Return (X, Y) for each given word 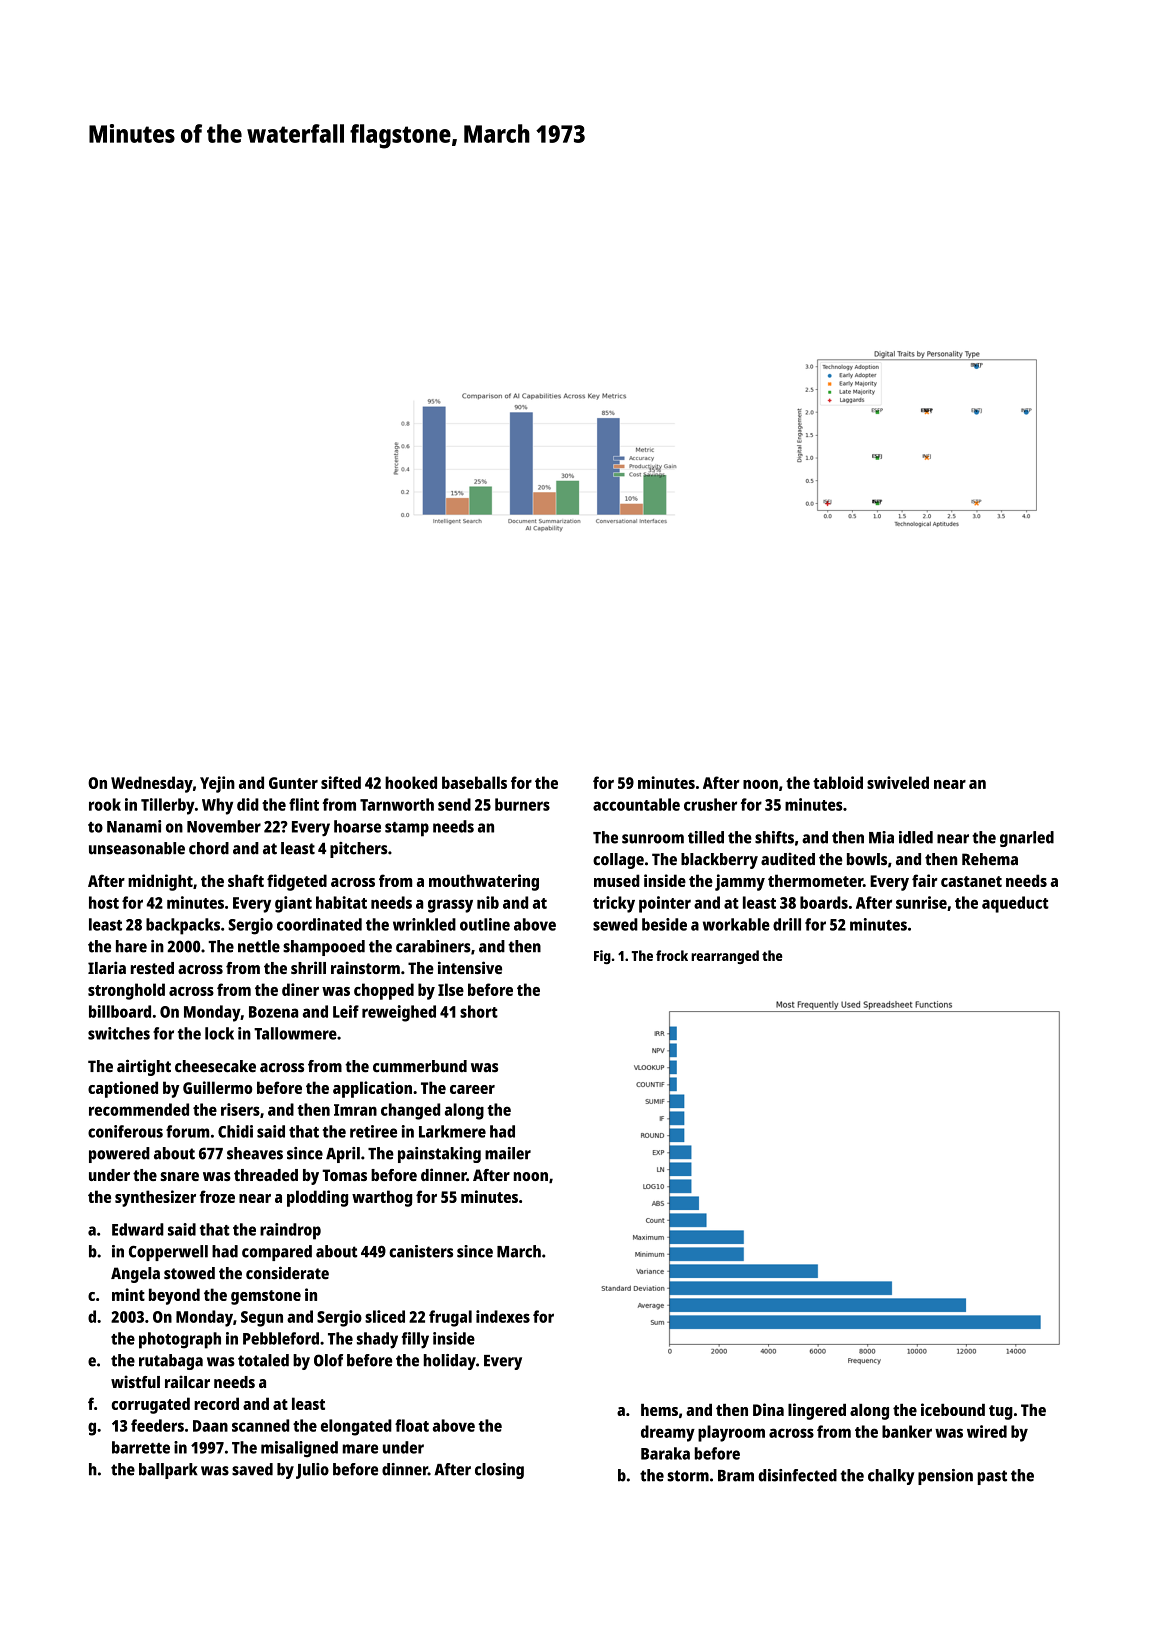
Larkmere (452, 1131)
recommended (139, 1109)
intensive (470, 967)
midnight (160, 882)
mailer (508, 1153)
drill (787, 924)
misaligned (299, 1449)
